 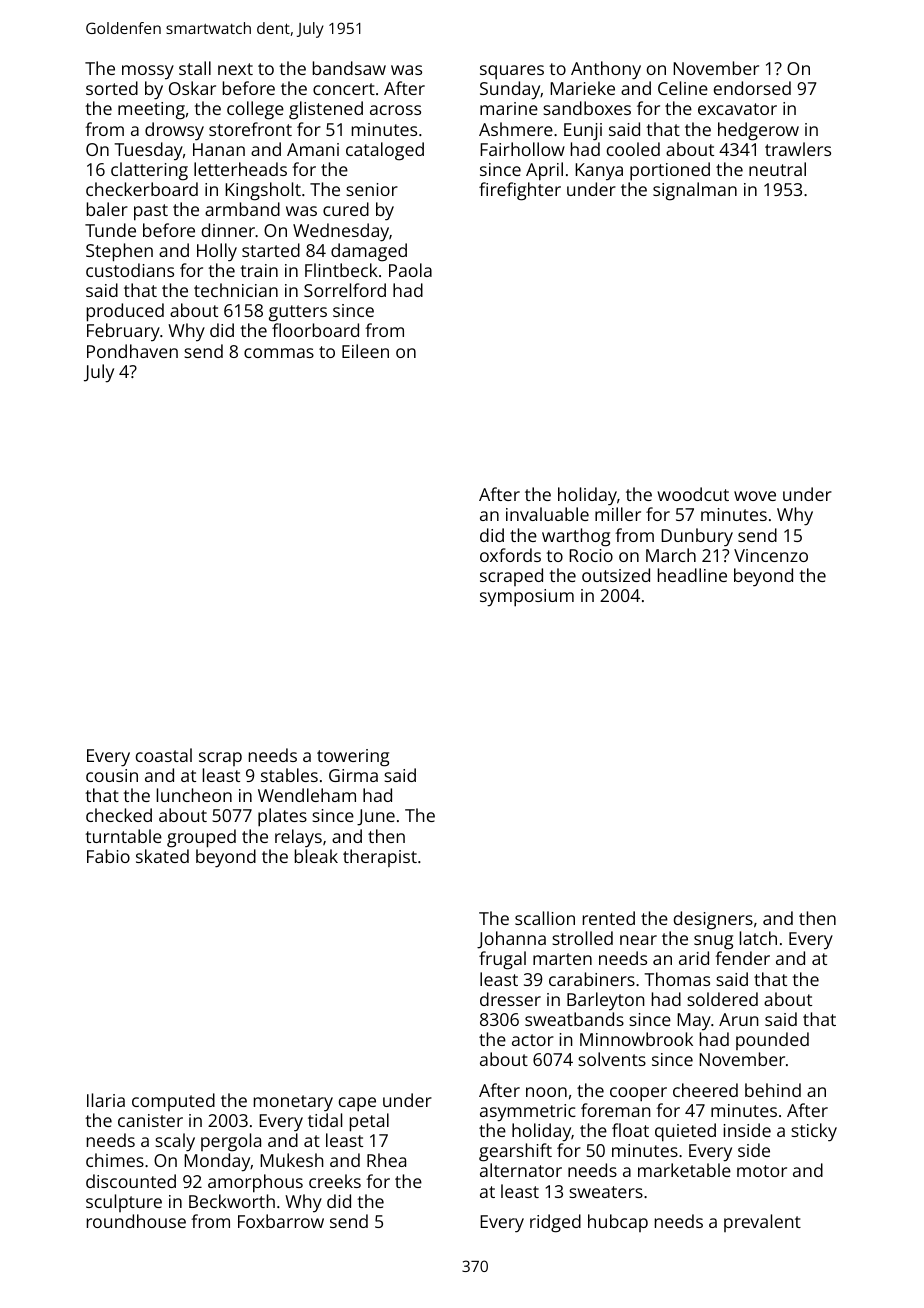 What do you see at coordinates (758, 938) in the screenshot?
I see `latch` at bounding box center [758, 938].
